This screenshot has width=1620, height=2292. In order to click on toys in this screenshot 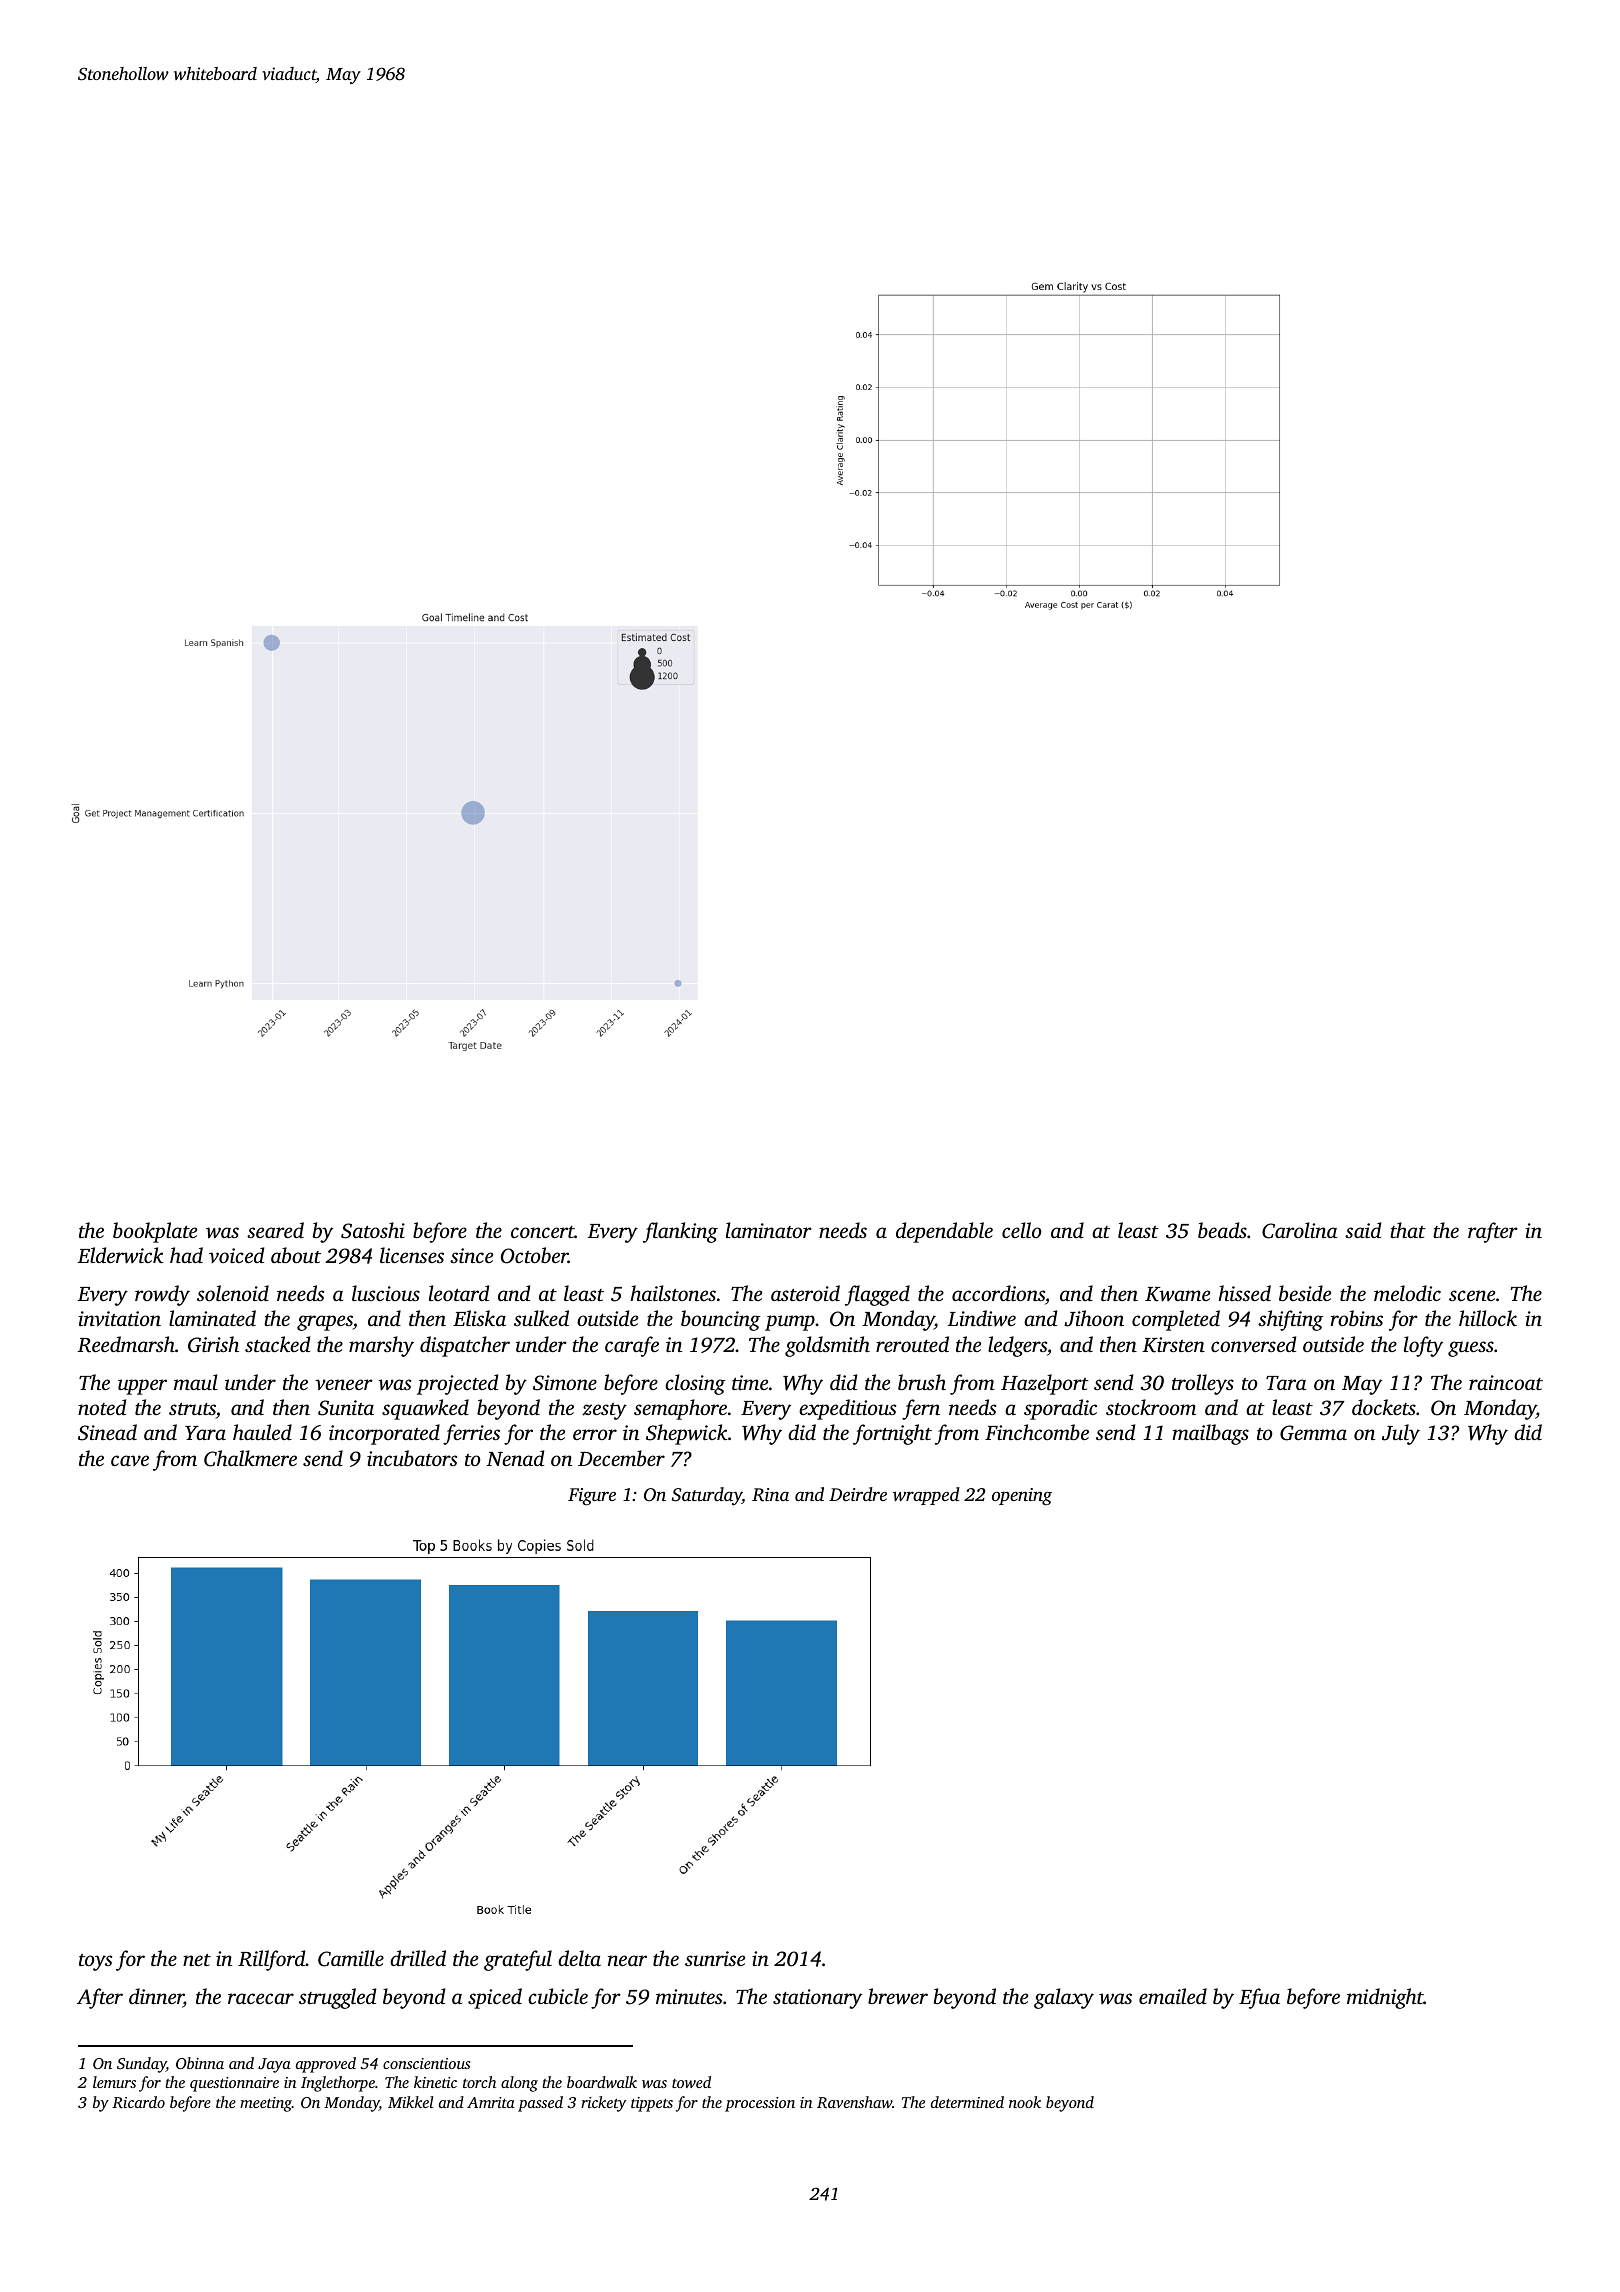, I will do `click(95, 1962)`.
